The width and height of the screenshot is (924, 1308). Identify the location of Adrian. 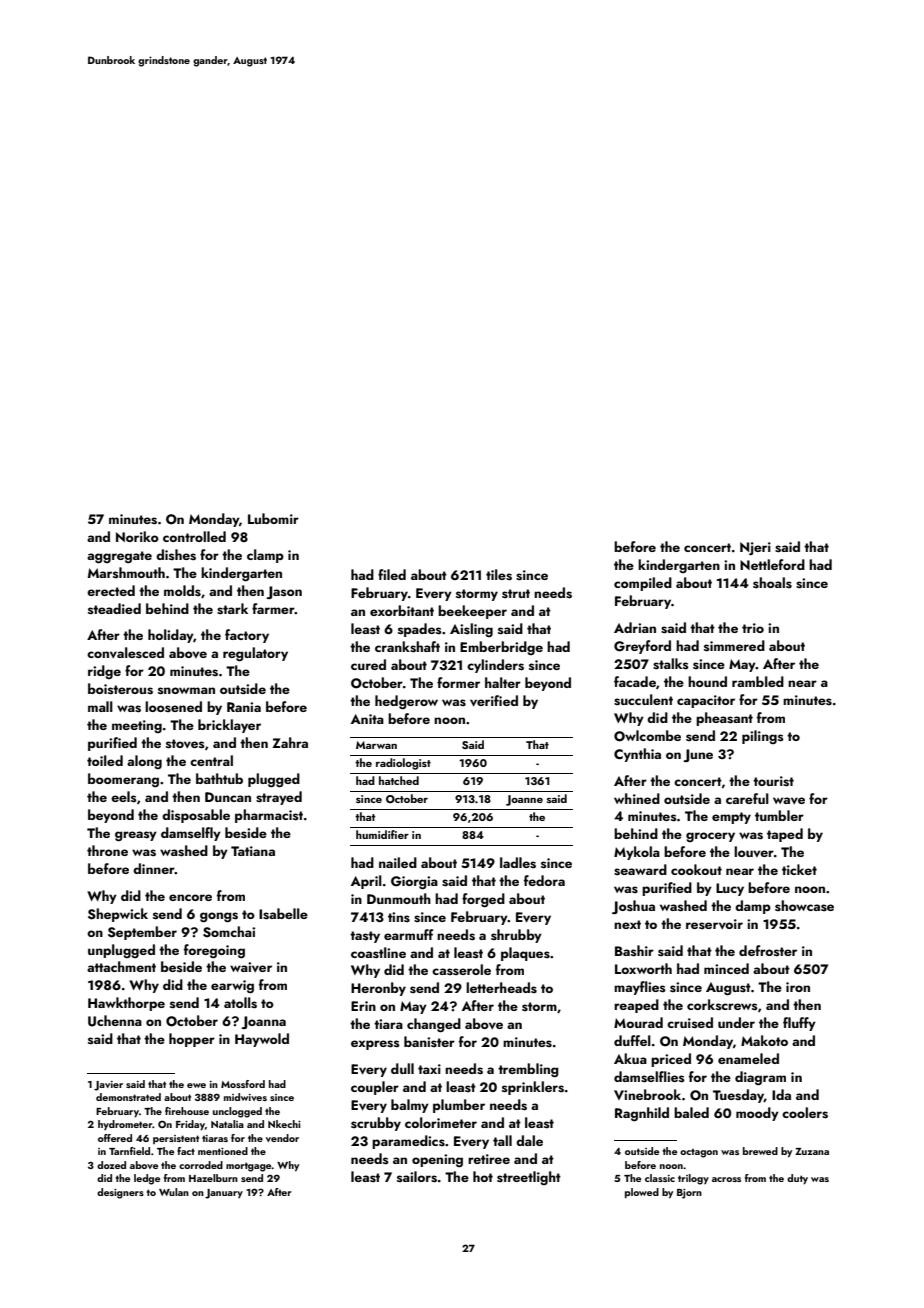
(635, 627).
